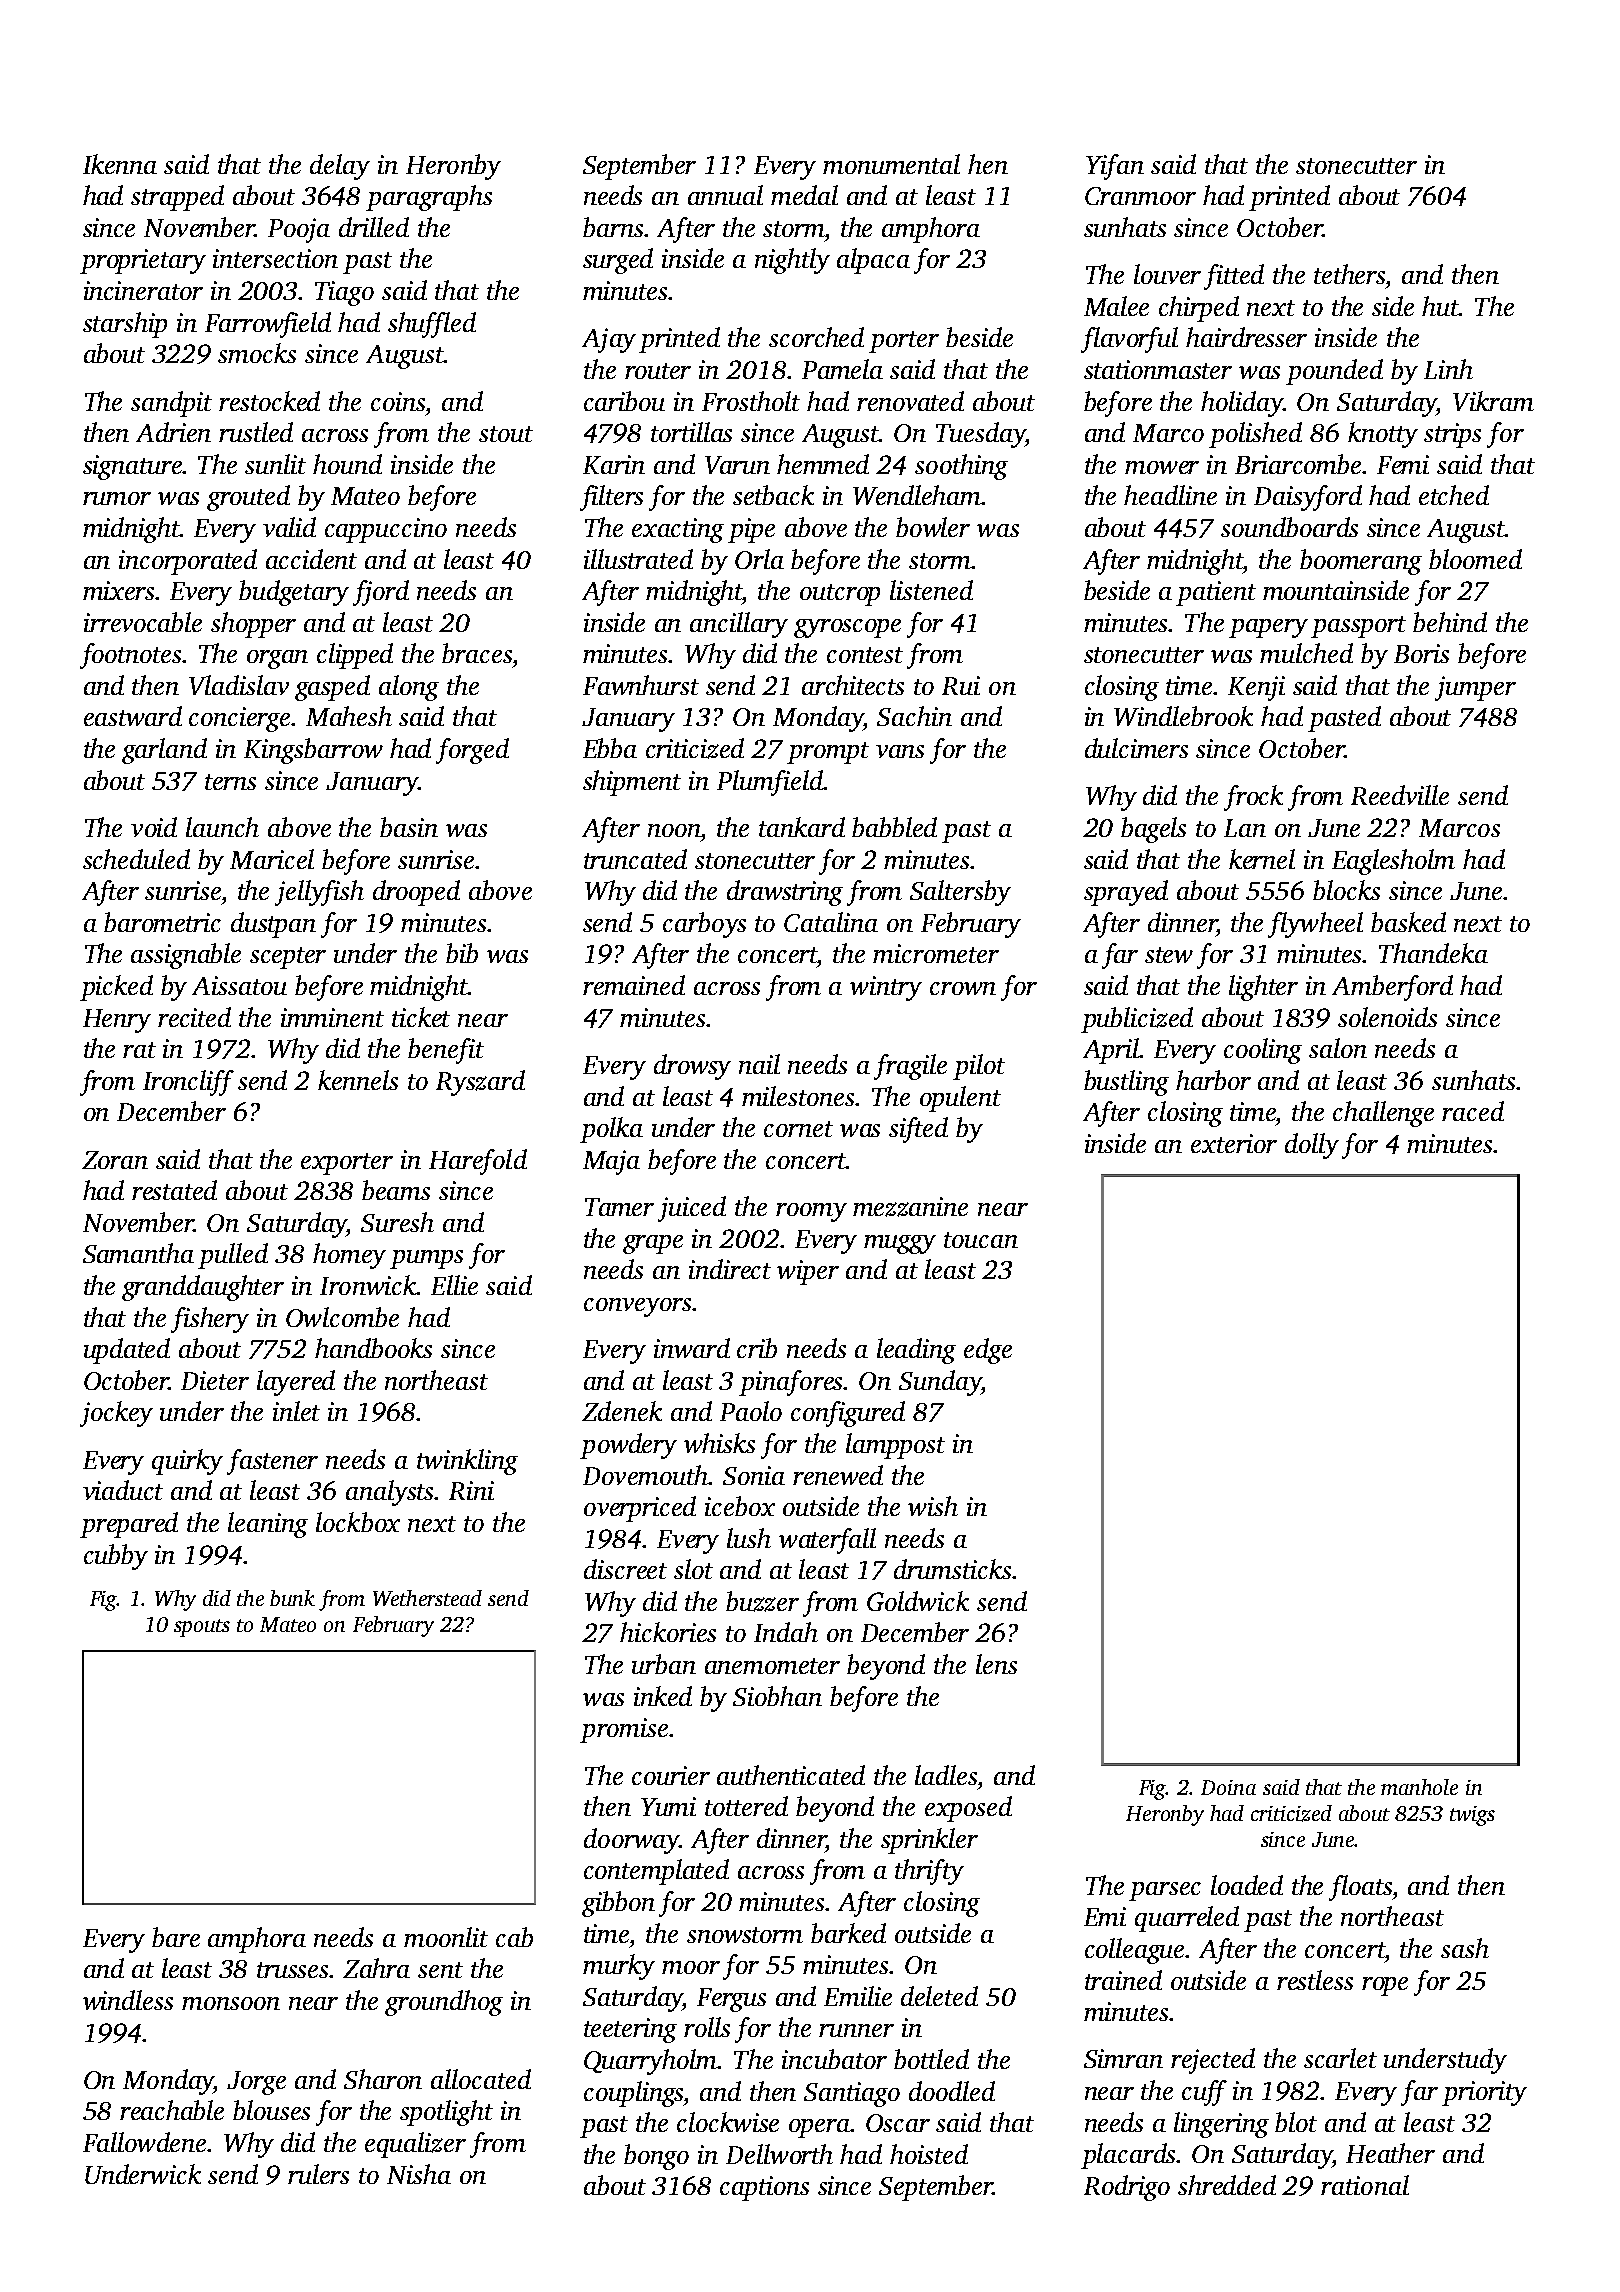 The width and height of the image is (1620, 2292). Describe the element at coordinates (202, 1628) in the image. I see `spouts` at that location.
